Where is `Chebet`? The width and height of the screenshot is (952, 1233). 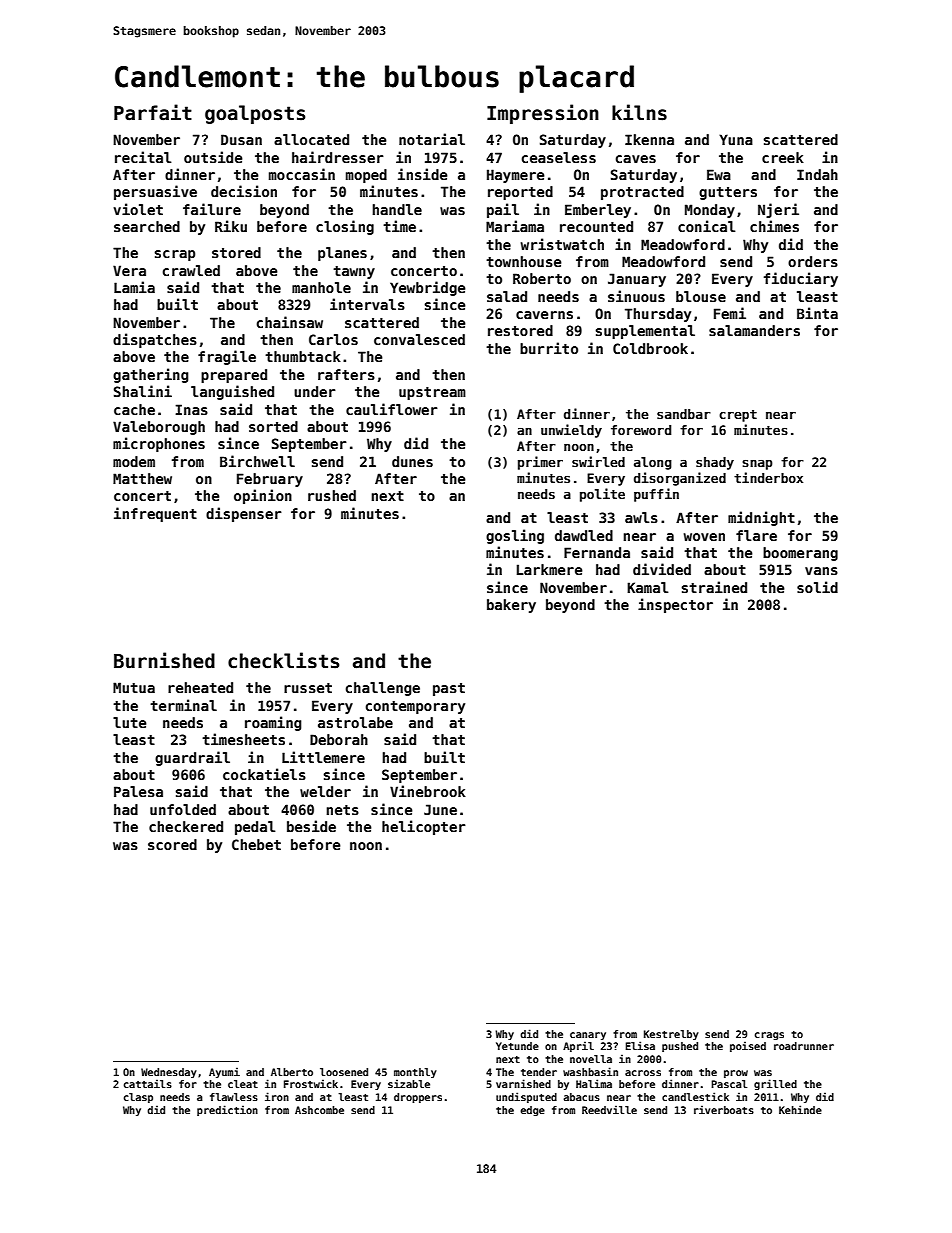
Chebet is located at coordinates (256, 844).
